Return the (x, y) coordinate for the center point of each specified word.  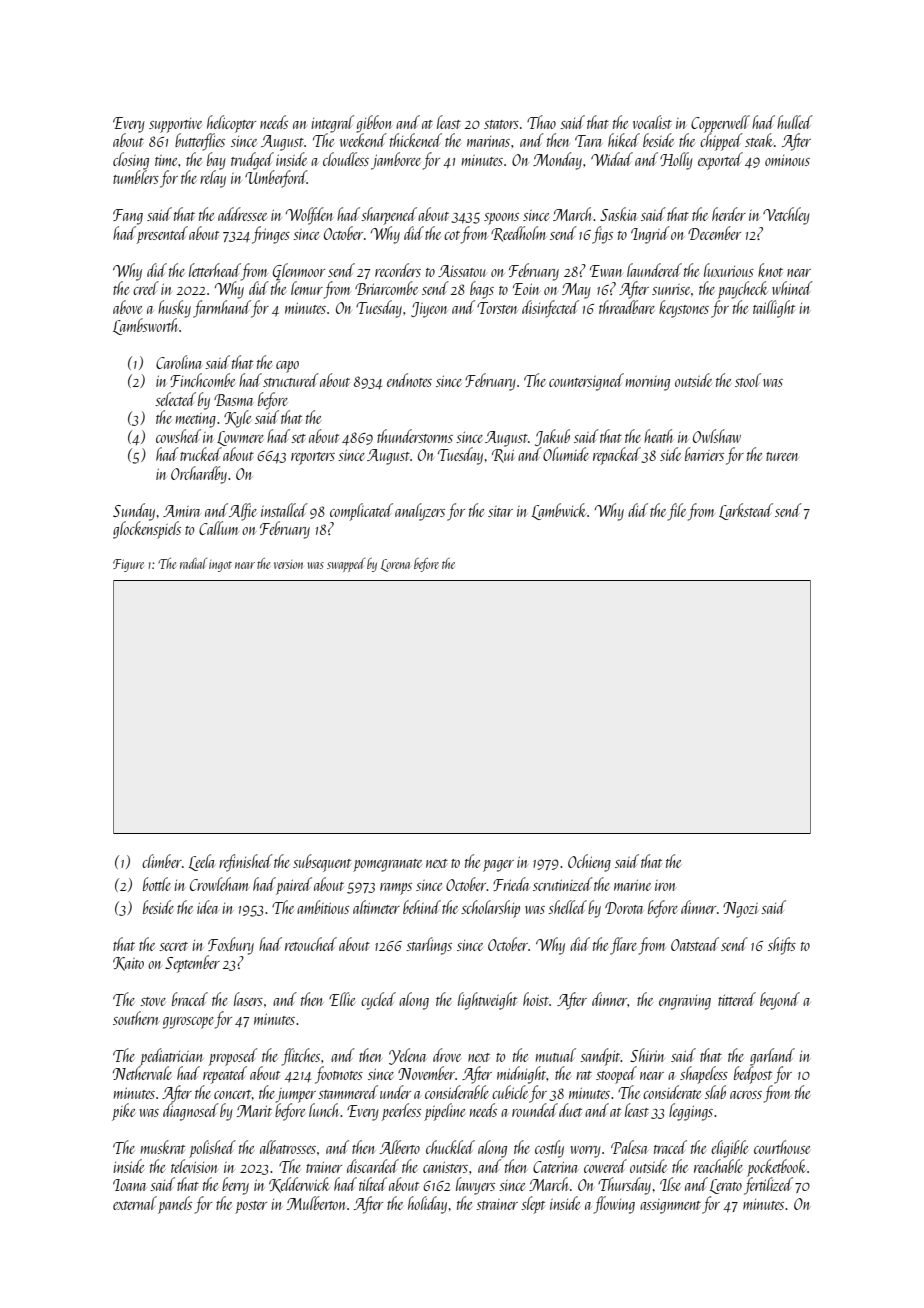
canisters (445, 1167)
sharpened (389, 216)
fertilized (768, 1186)
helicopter (231, 124)
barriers (704, 454)
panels (175, 1205)
